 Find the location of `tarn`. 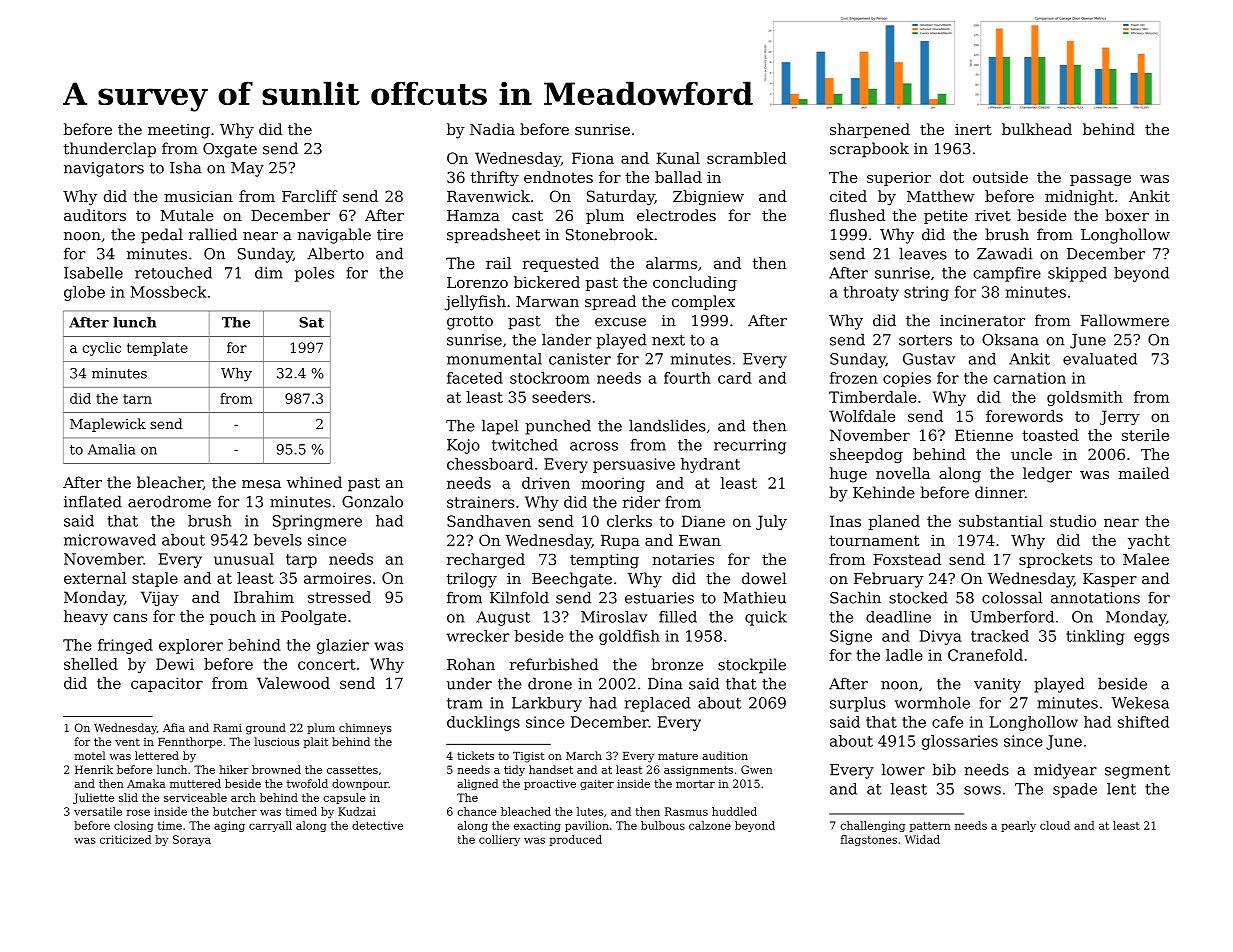

tarn is located at coordinates (137, 399).
